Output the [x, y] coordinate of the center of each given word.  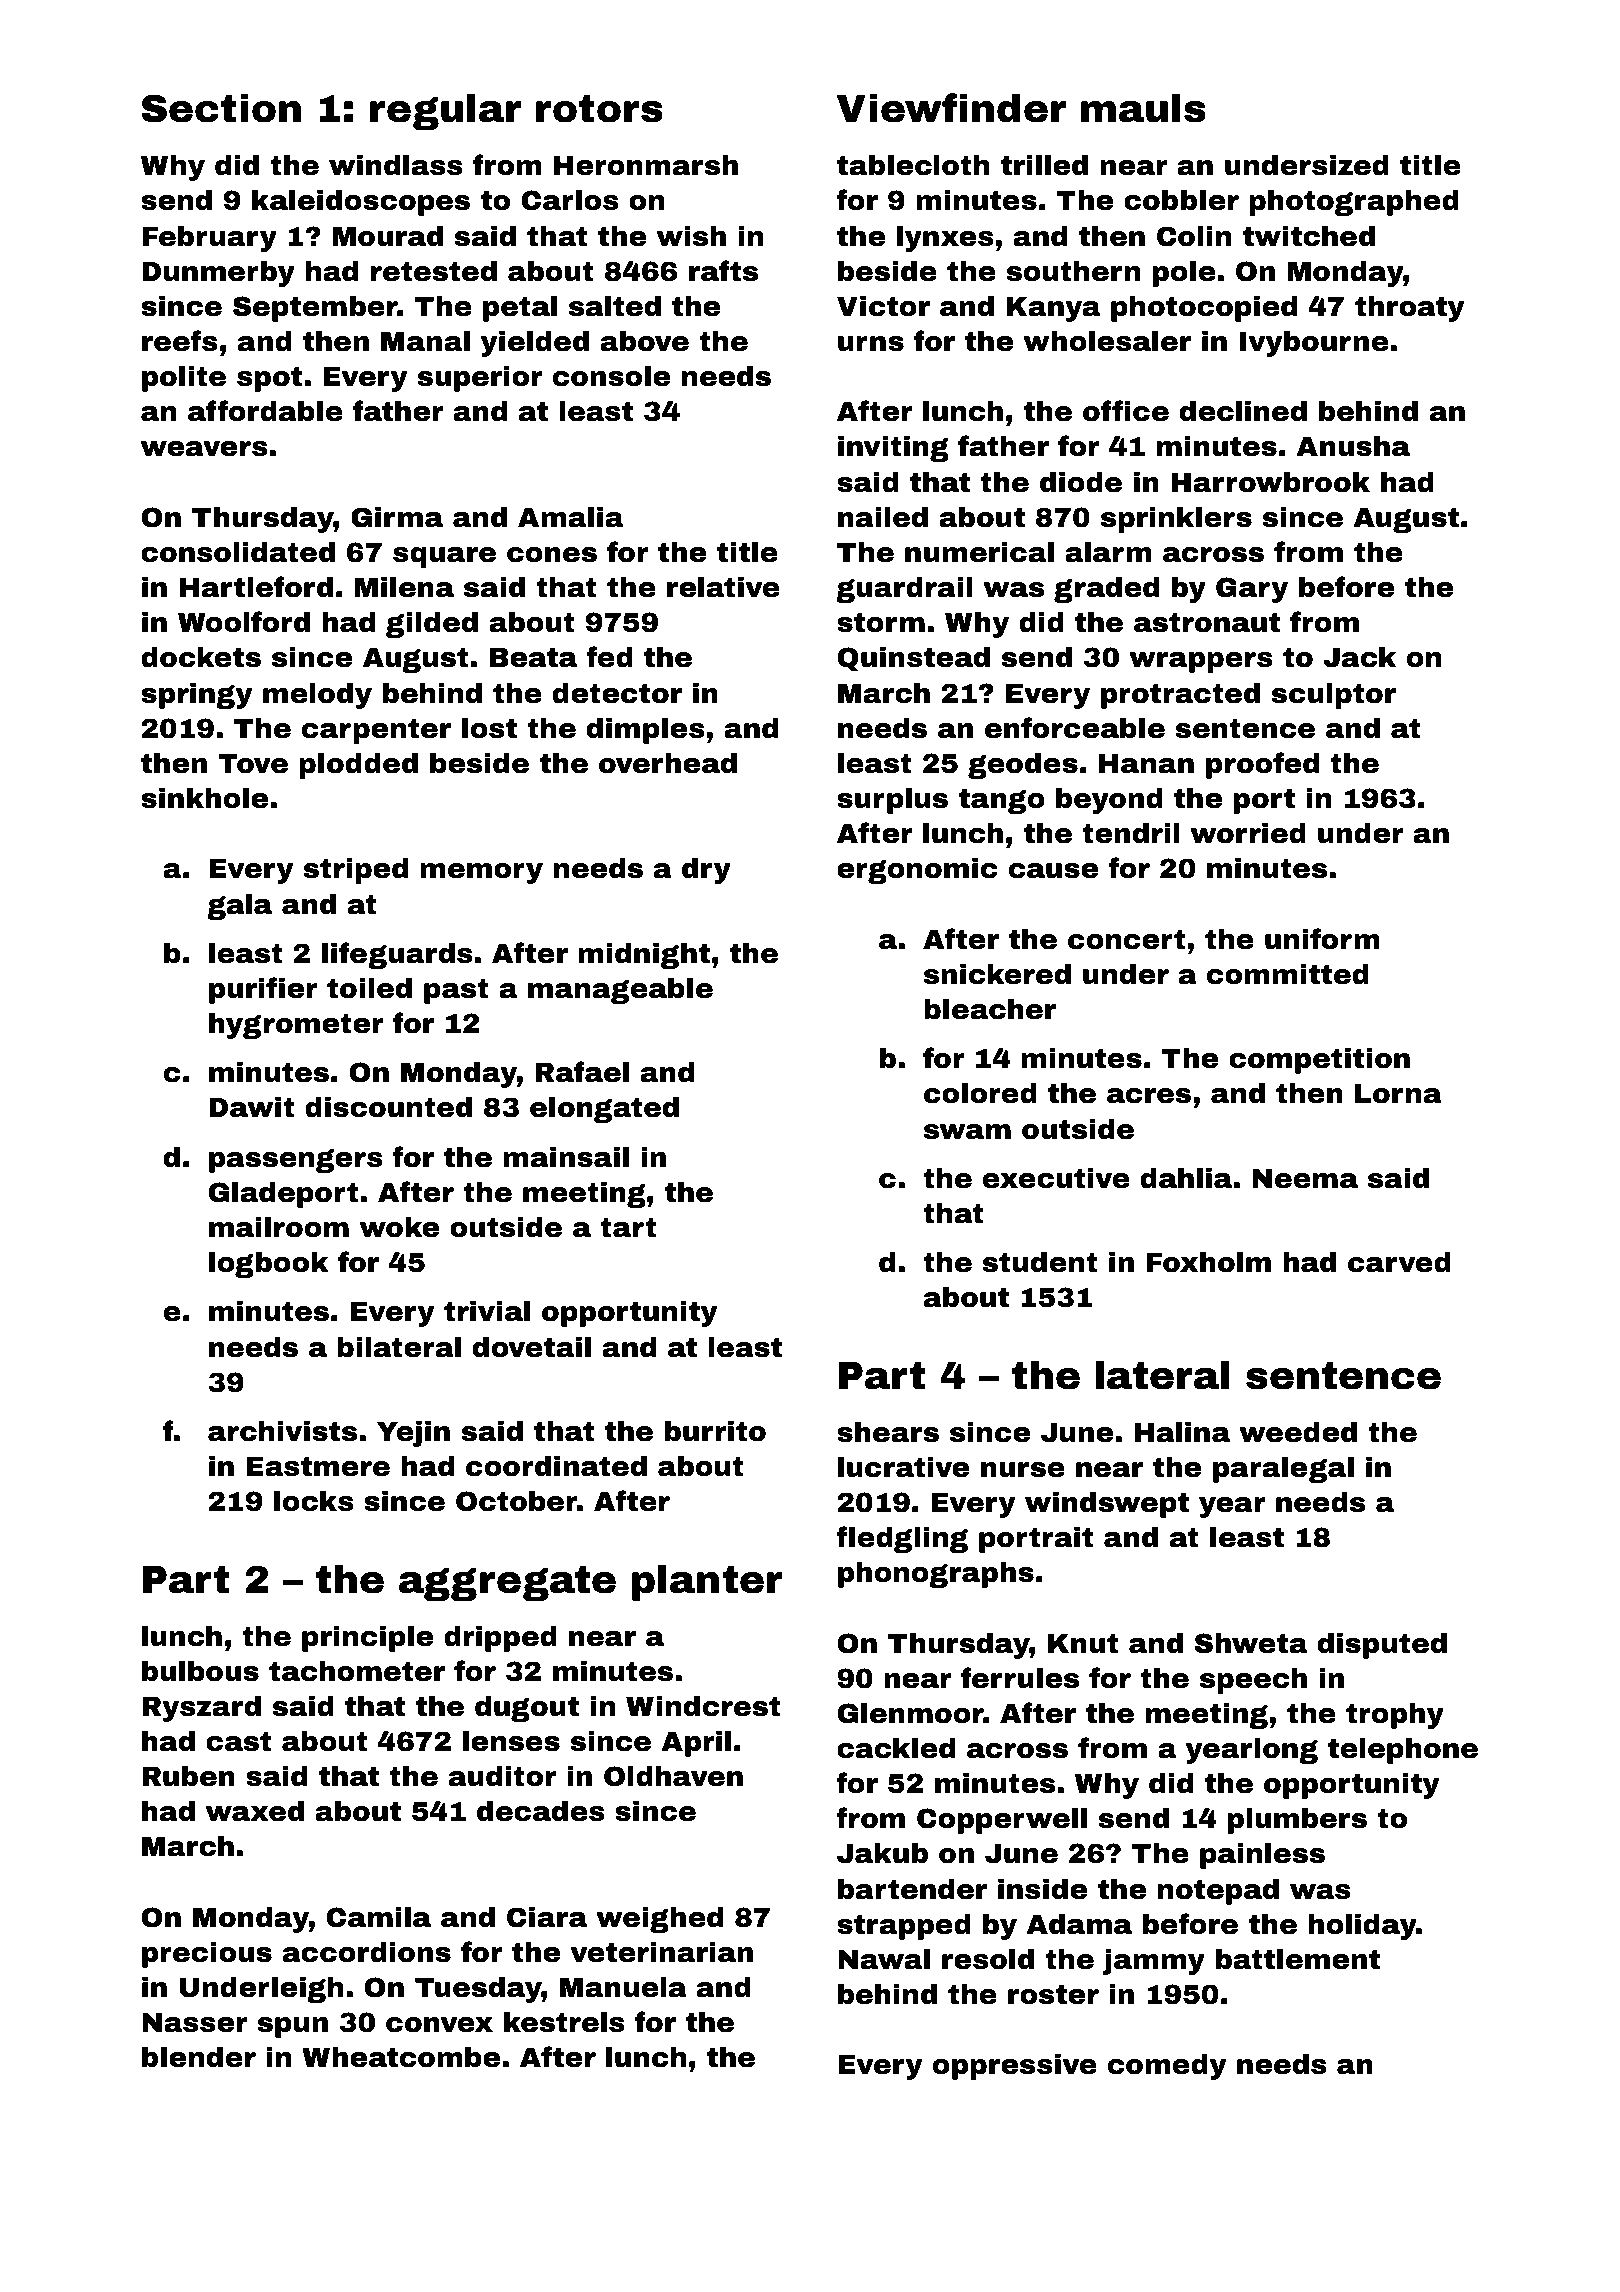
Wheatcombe [401, 2057]
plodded [358, 766]
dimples [646, 731]
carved [1399, 1262]
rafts [723, 271]
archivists [282, 1431]
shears [888, 1432]
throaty [1410, 309]
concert [1126, 940]
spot [269, 379]
